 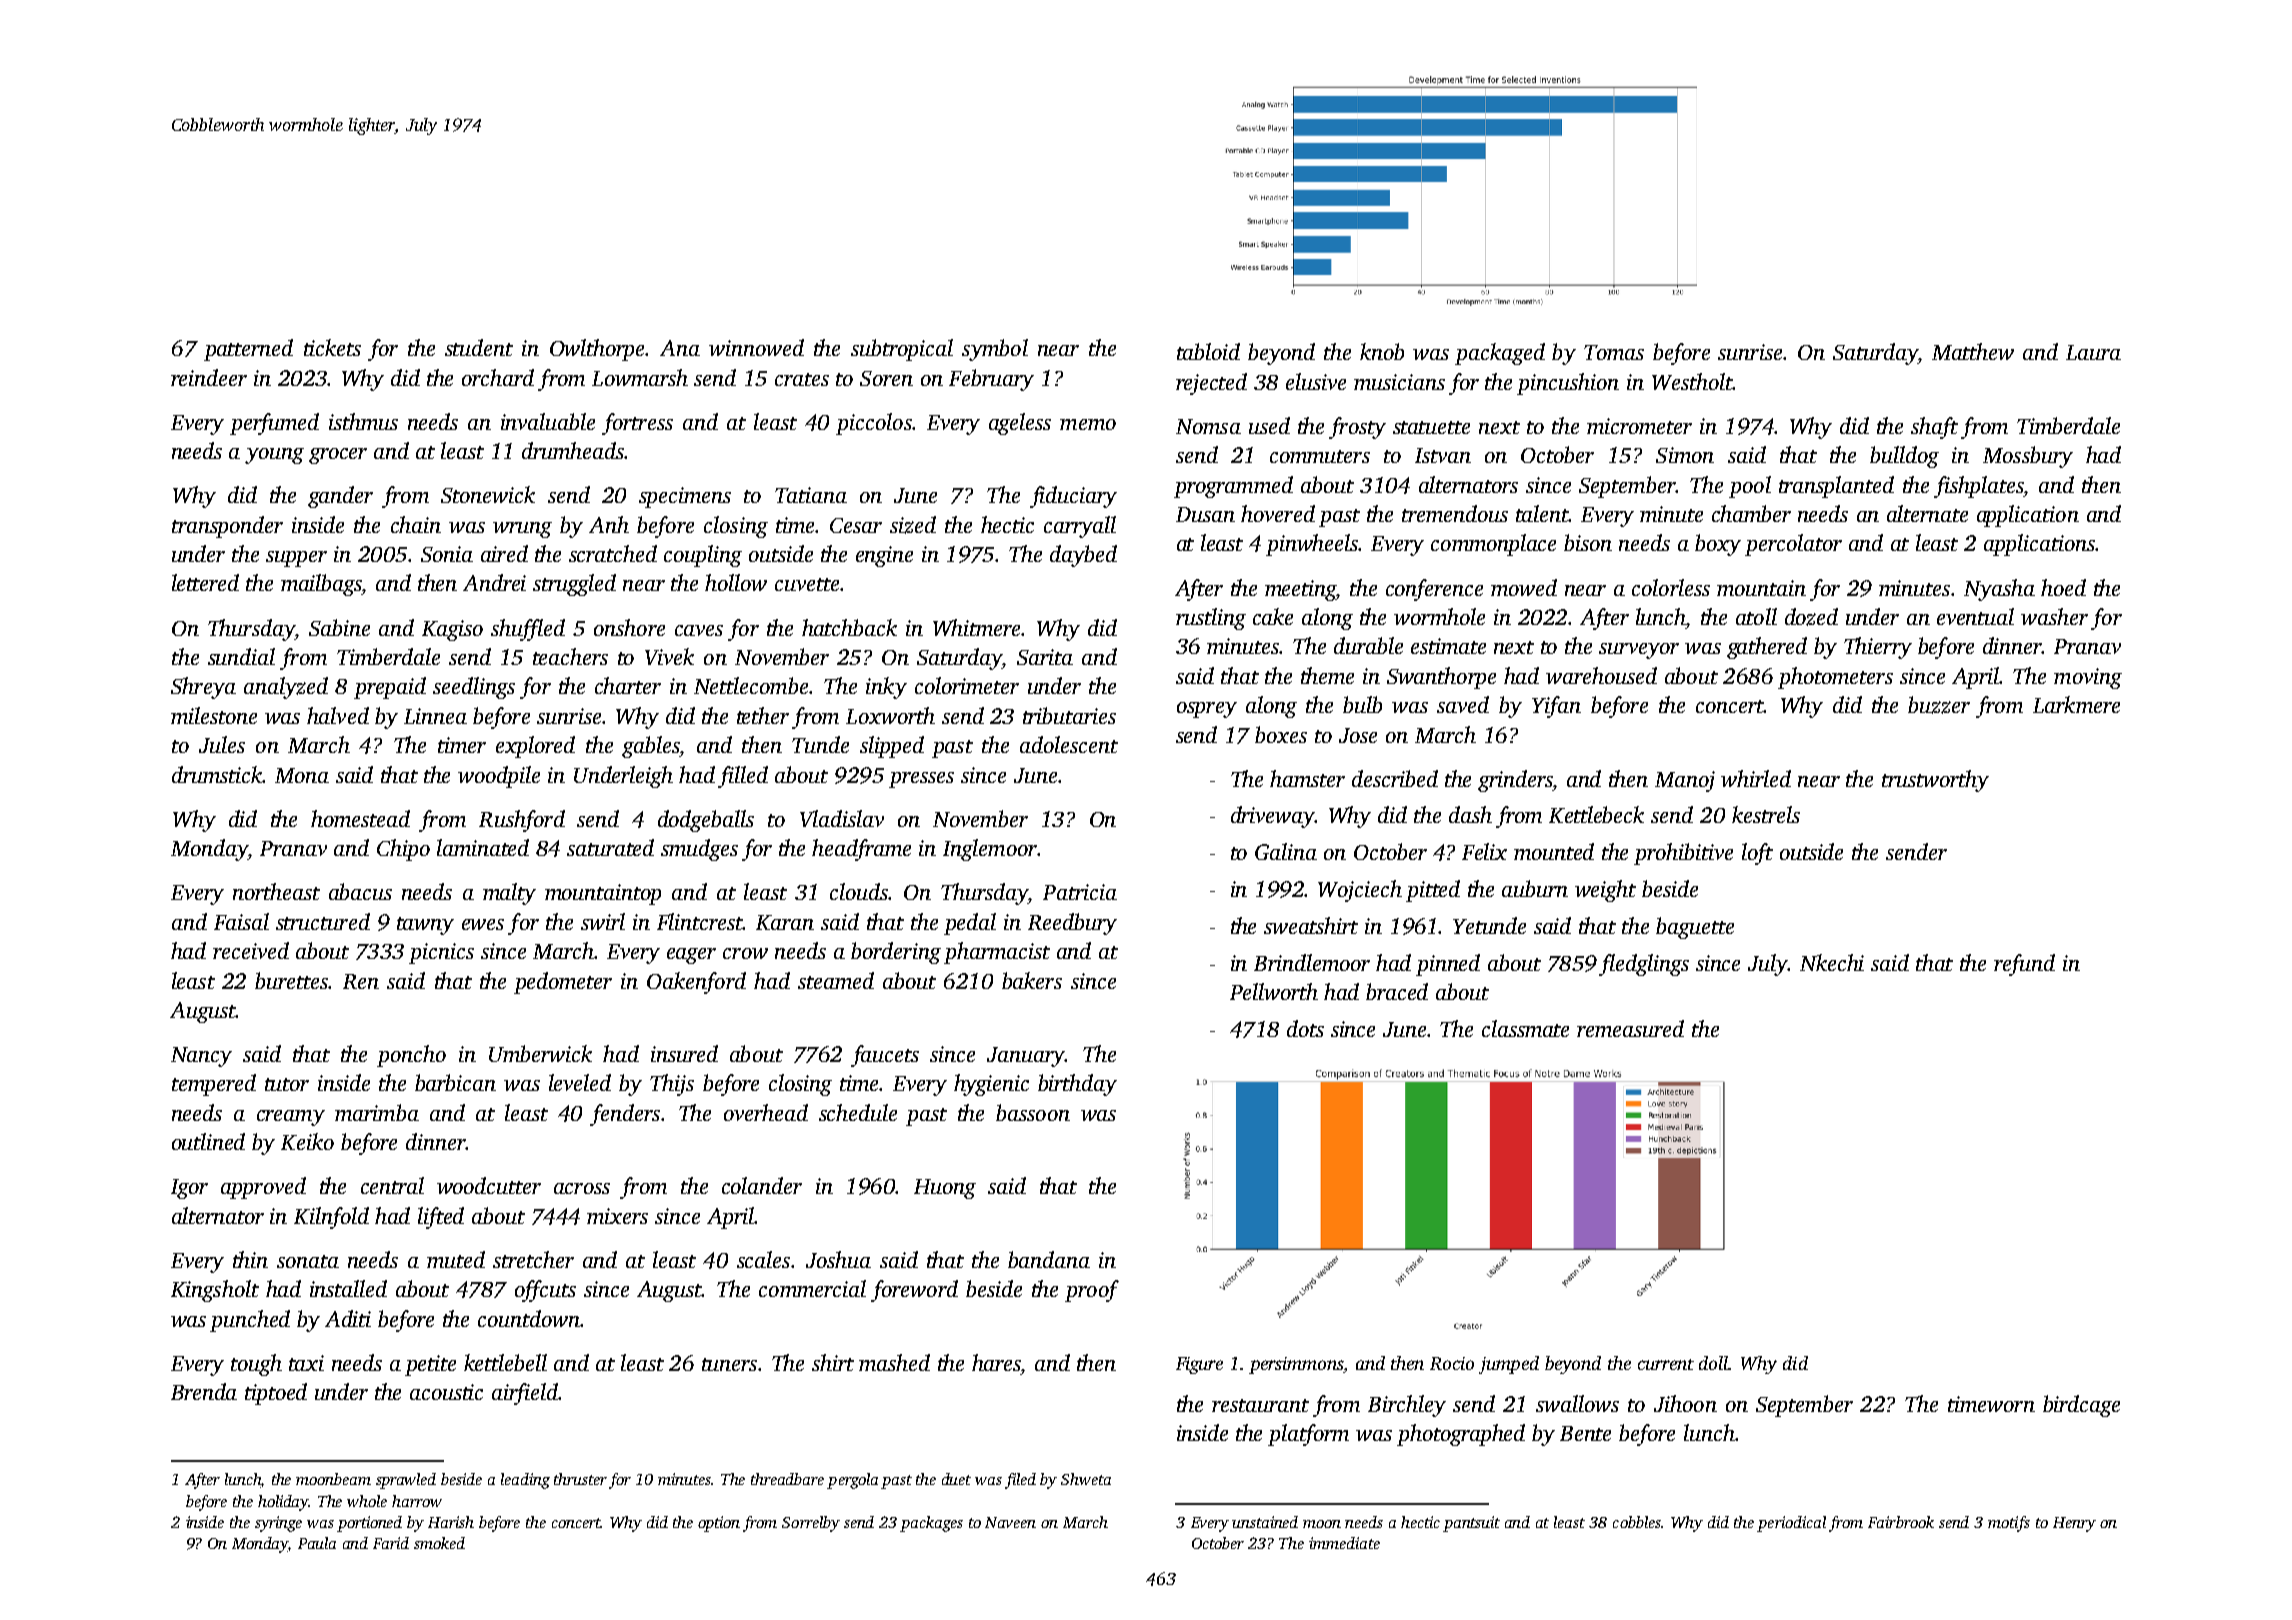 I want to click on Matthew, so click(x=1973, y=351).
